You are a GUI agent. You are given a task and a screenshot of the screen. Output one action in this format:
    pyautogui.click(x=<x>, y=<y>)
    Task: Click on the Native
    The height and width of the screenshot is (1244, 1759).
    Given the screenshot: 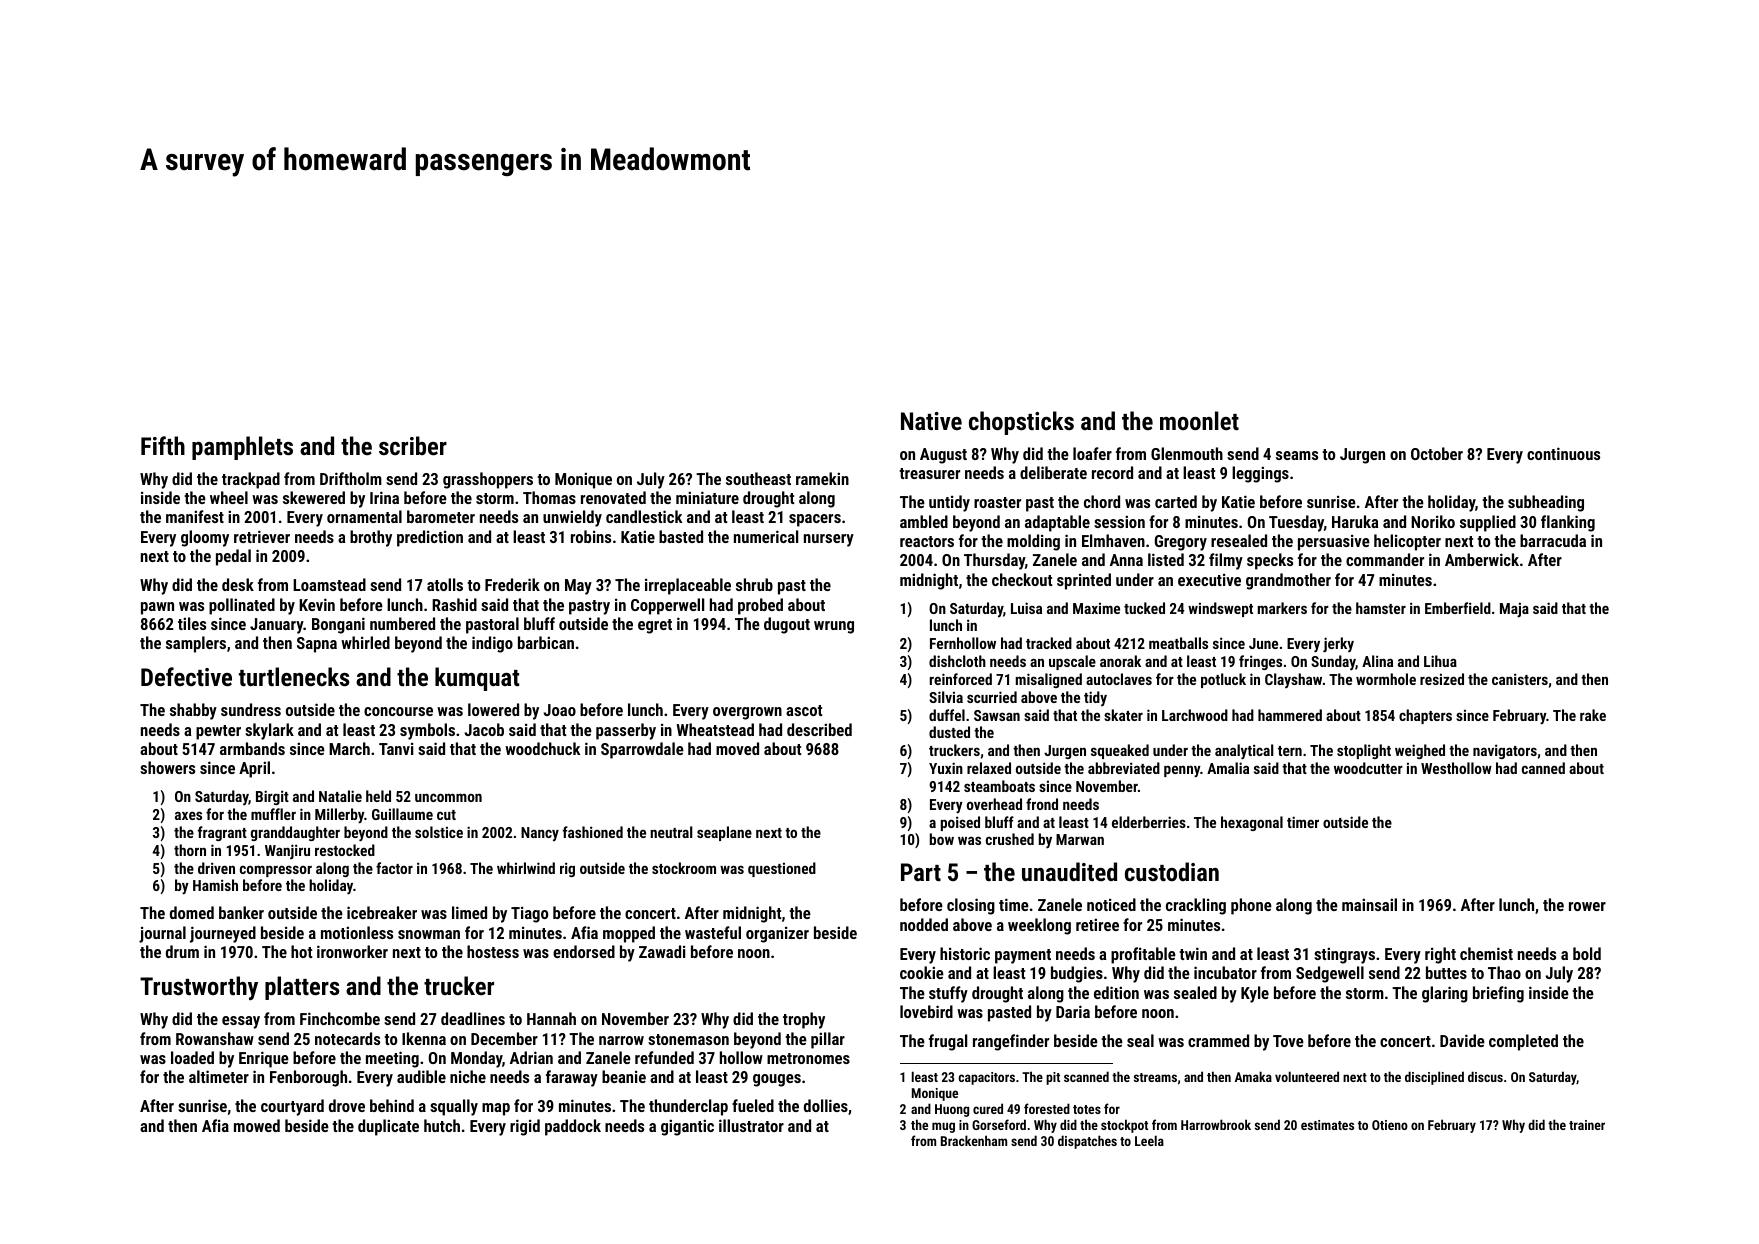 What is the action you would take?
    pyautogui.click(x=931, y=421)
